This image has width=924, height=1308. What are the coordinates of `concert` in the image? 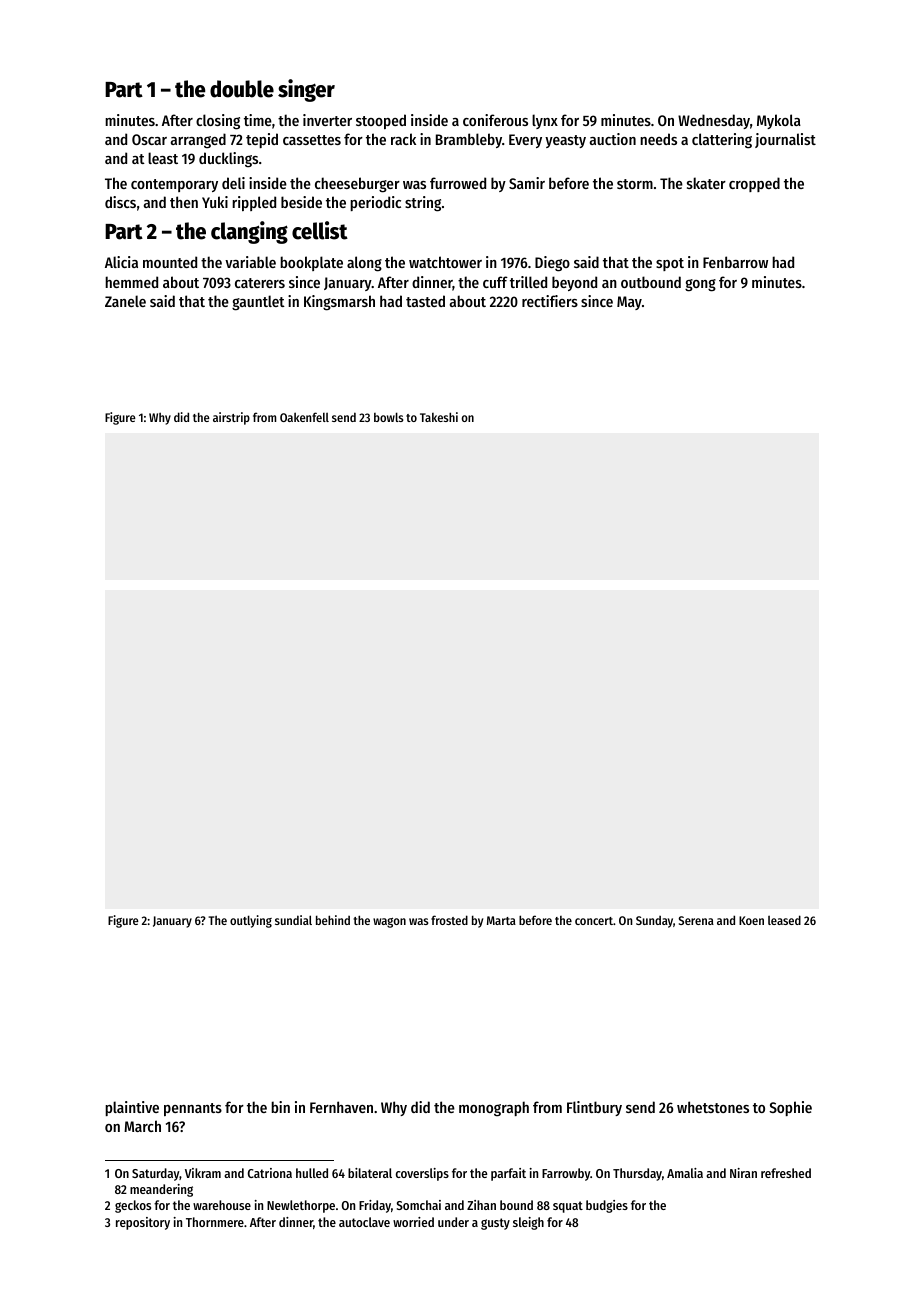 It's located at (594, 921).
